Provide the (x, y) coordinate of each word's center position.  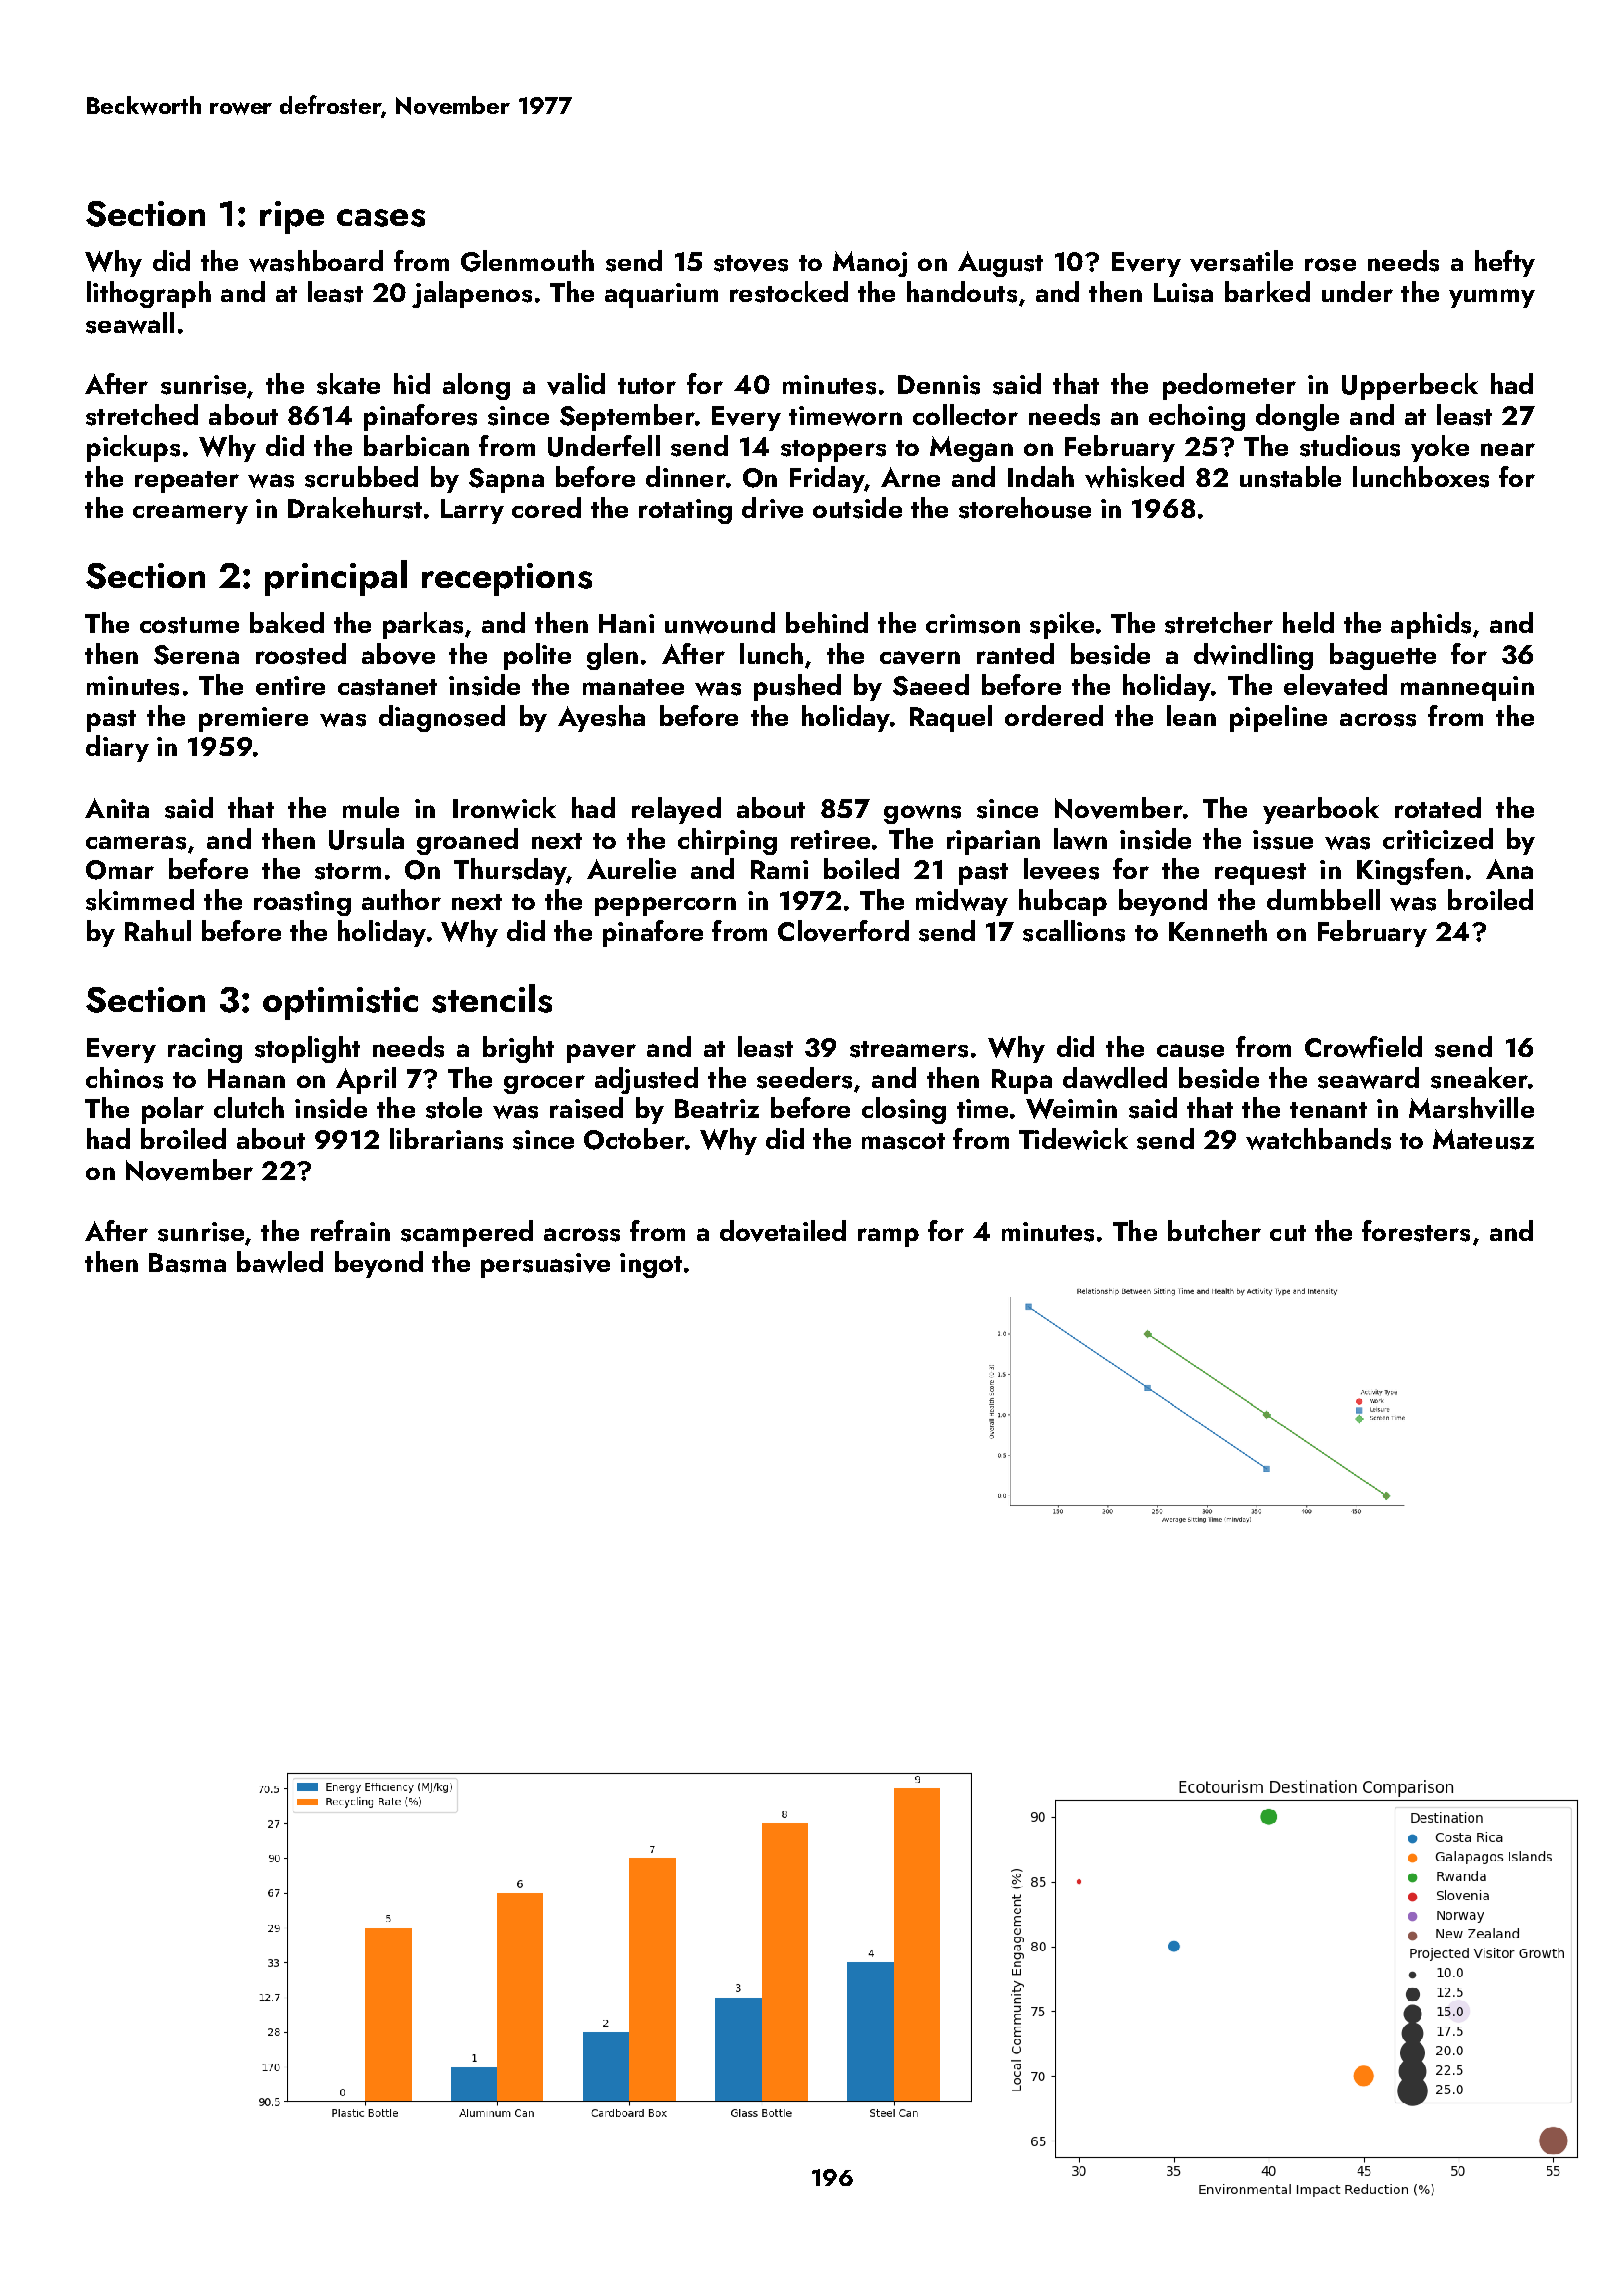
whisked (1134, 477)
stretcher (1219, 623)
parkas (423, 625)
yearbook (1321, 810)
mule (371, 807)
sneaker (1479, 1078)
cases (381, 218)
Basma (187, 1263)
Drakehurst (355, 508)
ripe (292, 217)
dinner (686, 476)
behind (827, 622)
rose (1330, 265)
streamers (909, 1049)
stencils (492, 998)
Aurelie (631, 868)
